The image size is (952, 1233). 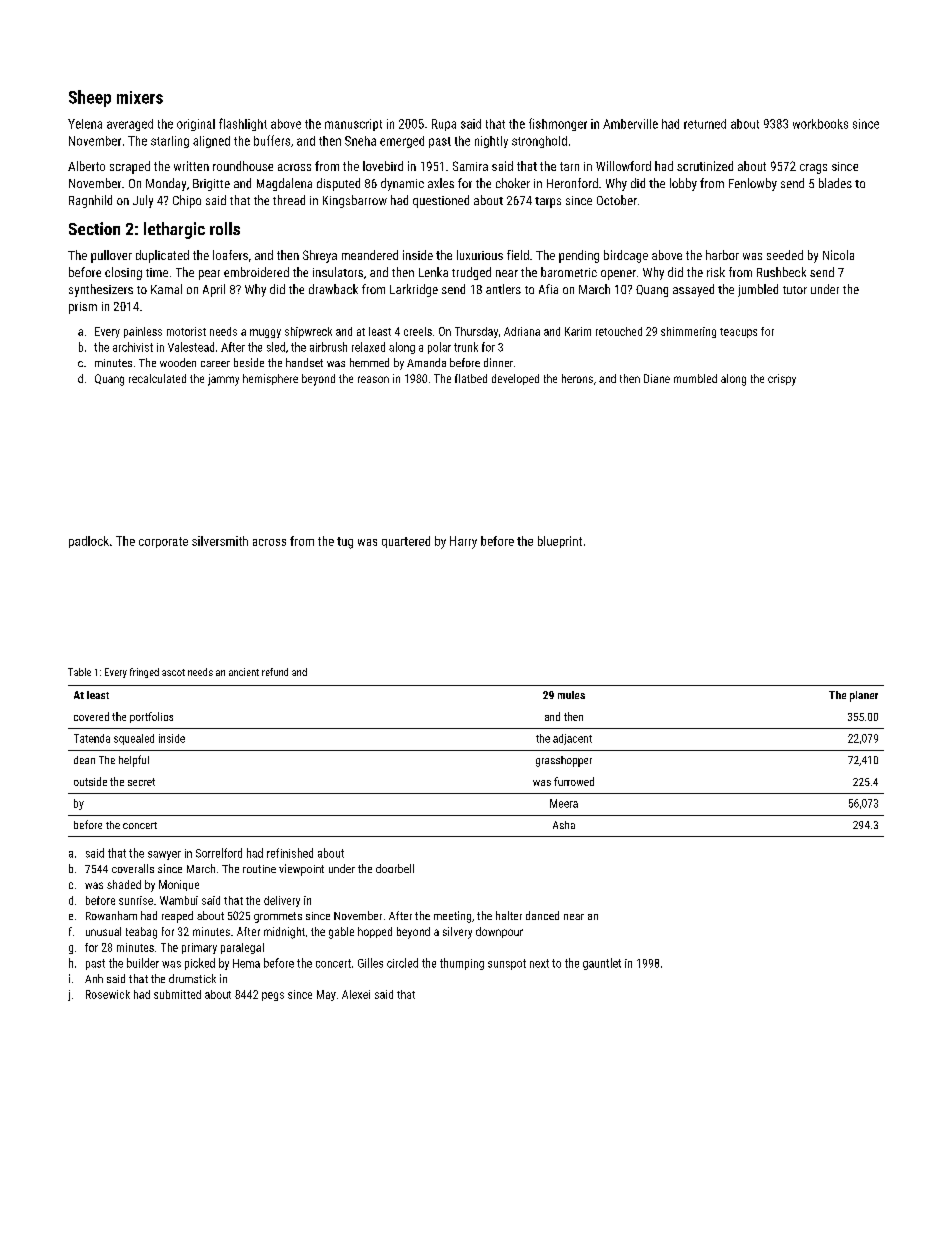 What do you see at coordinates (177, 994) in the page?
I see `submitted` at bounding box center [177, 994].
